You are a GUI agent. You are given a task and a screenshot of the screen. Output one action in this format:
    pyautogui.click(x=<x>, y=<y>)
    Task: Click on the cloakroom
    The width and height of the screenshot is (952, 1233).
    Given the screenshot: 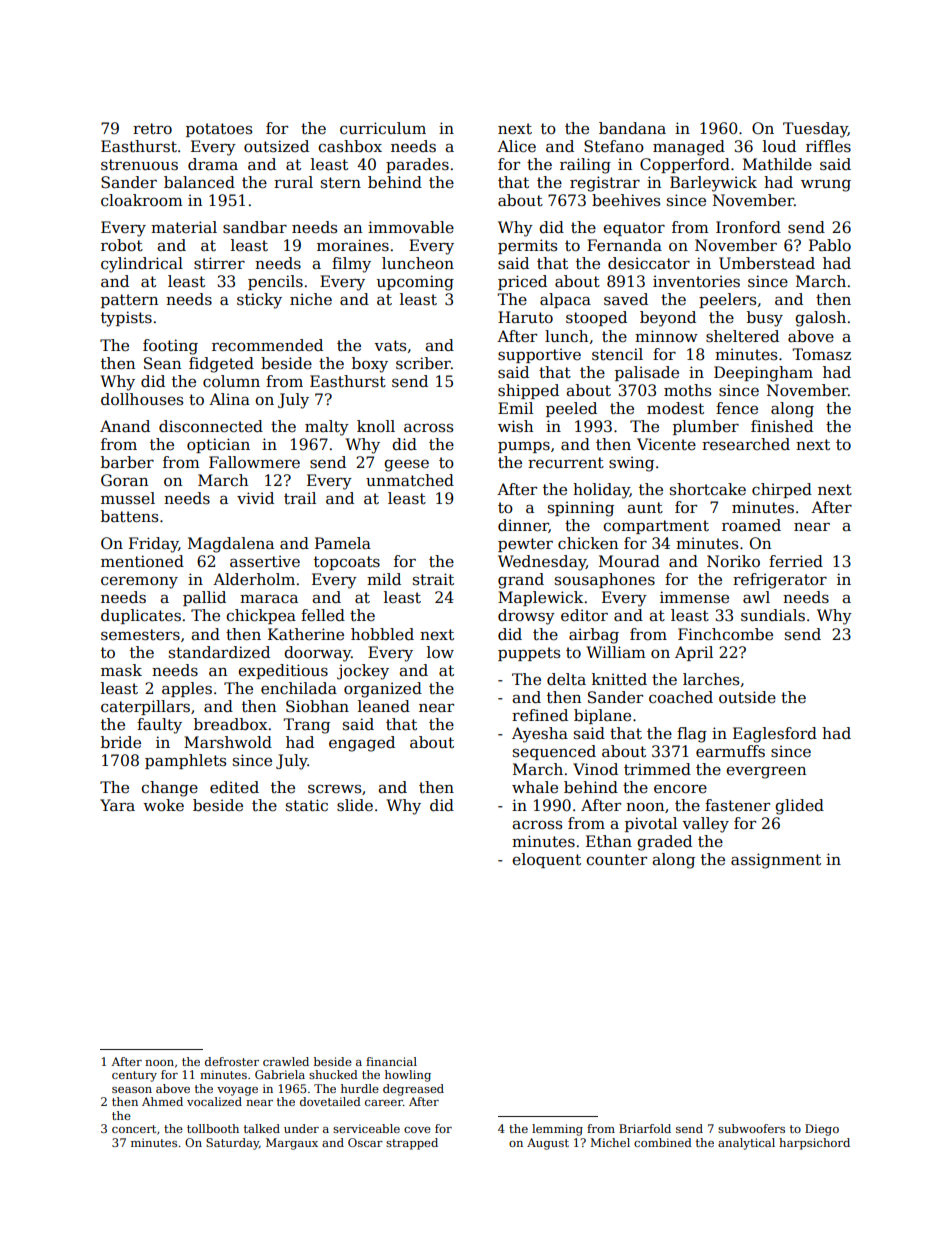 What is the action you would take?
    pyautogui.click(x=142, y=200)
